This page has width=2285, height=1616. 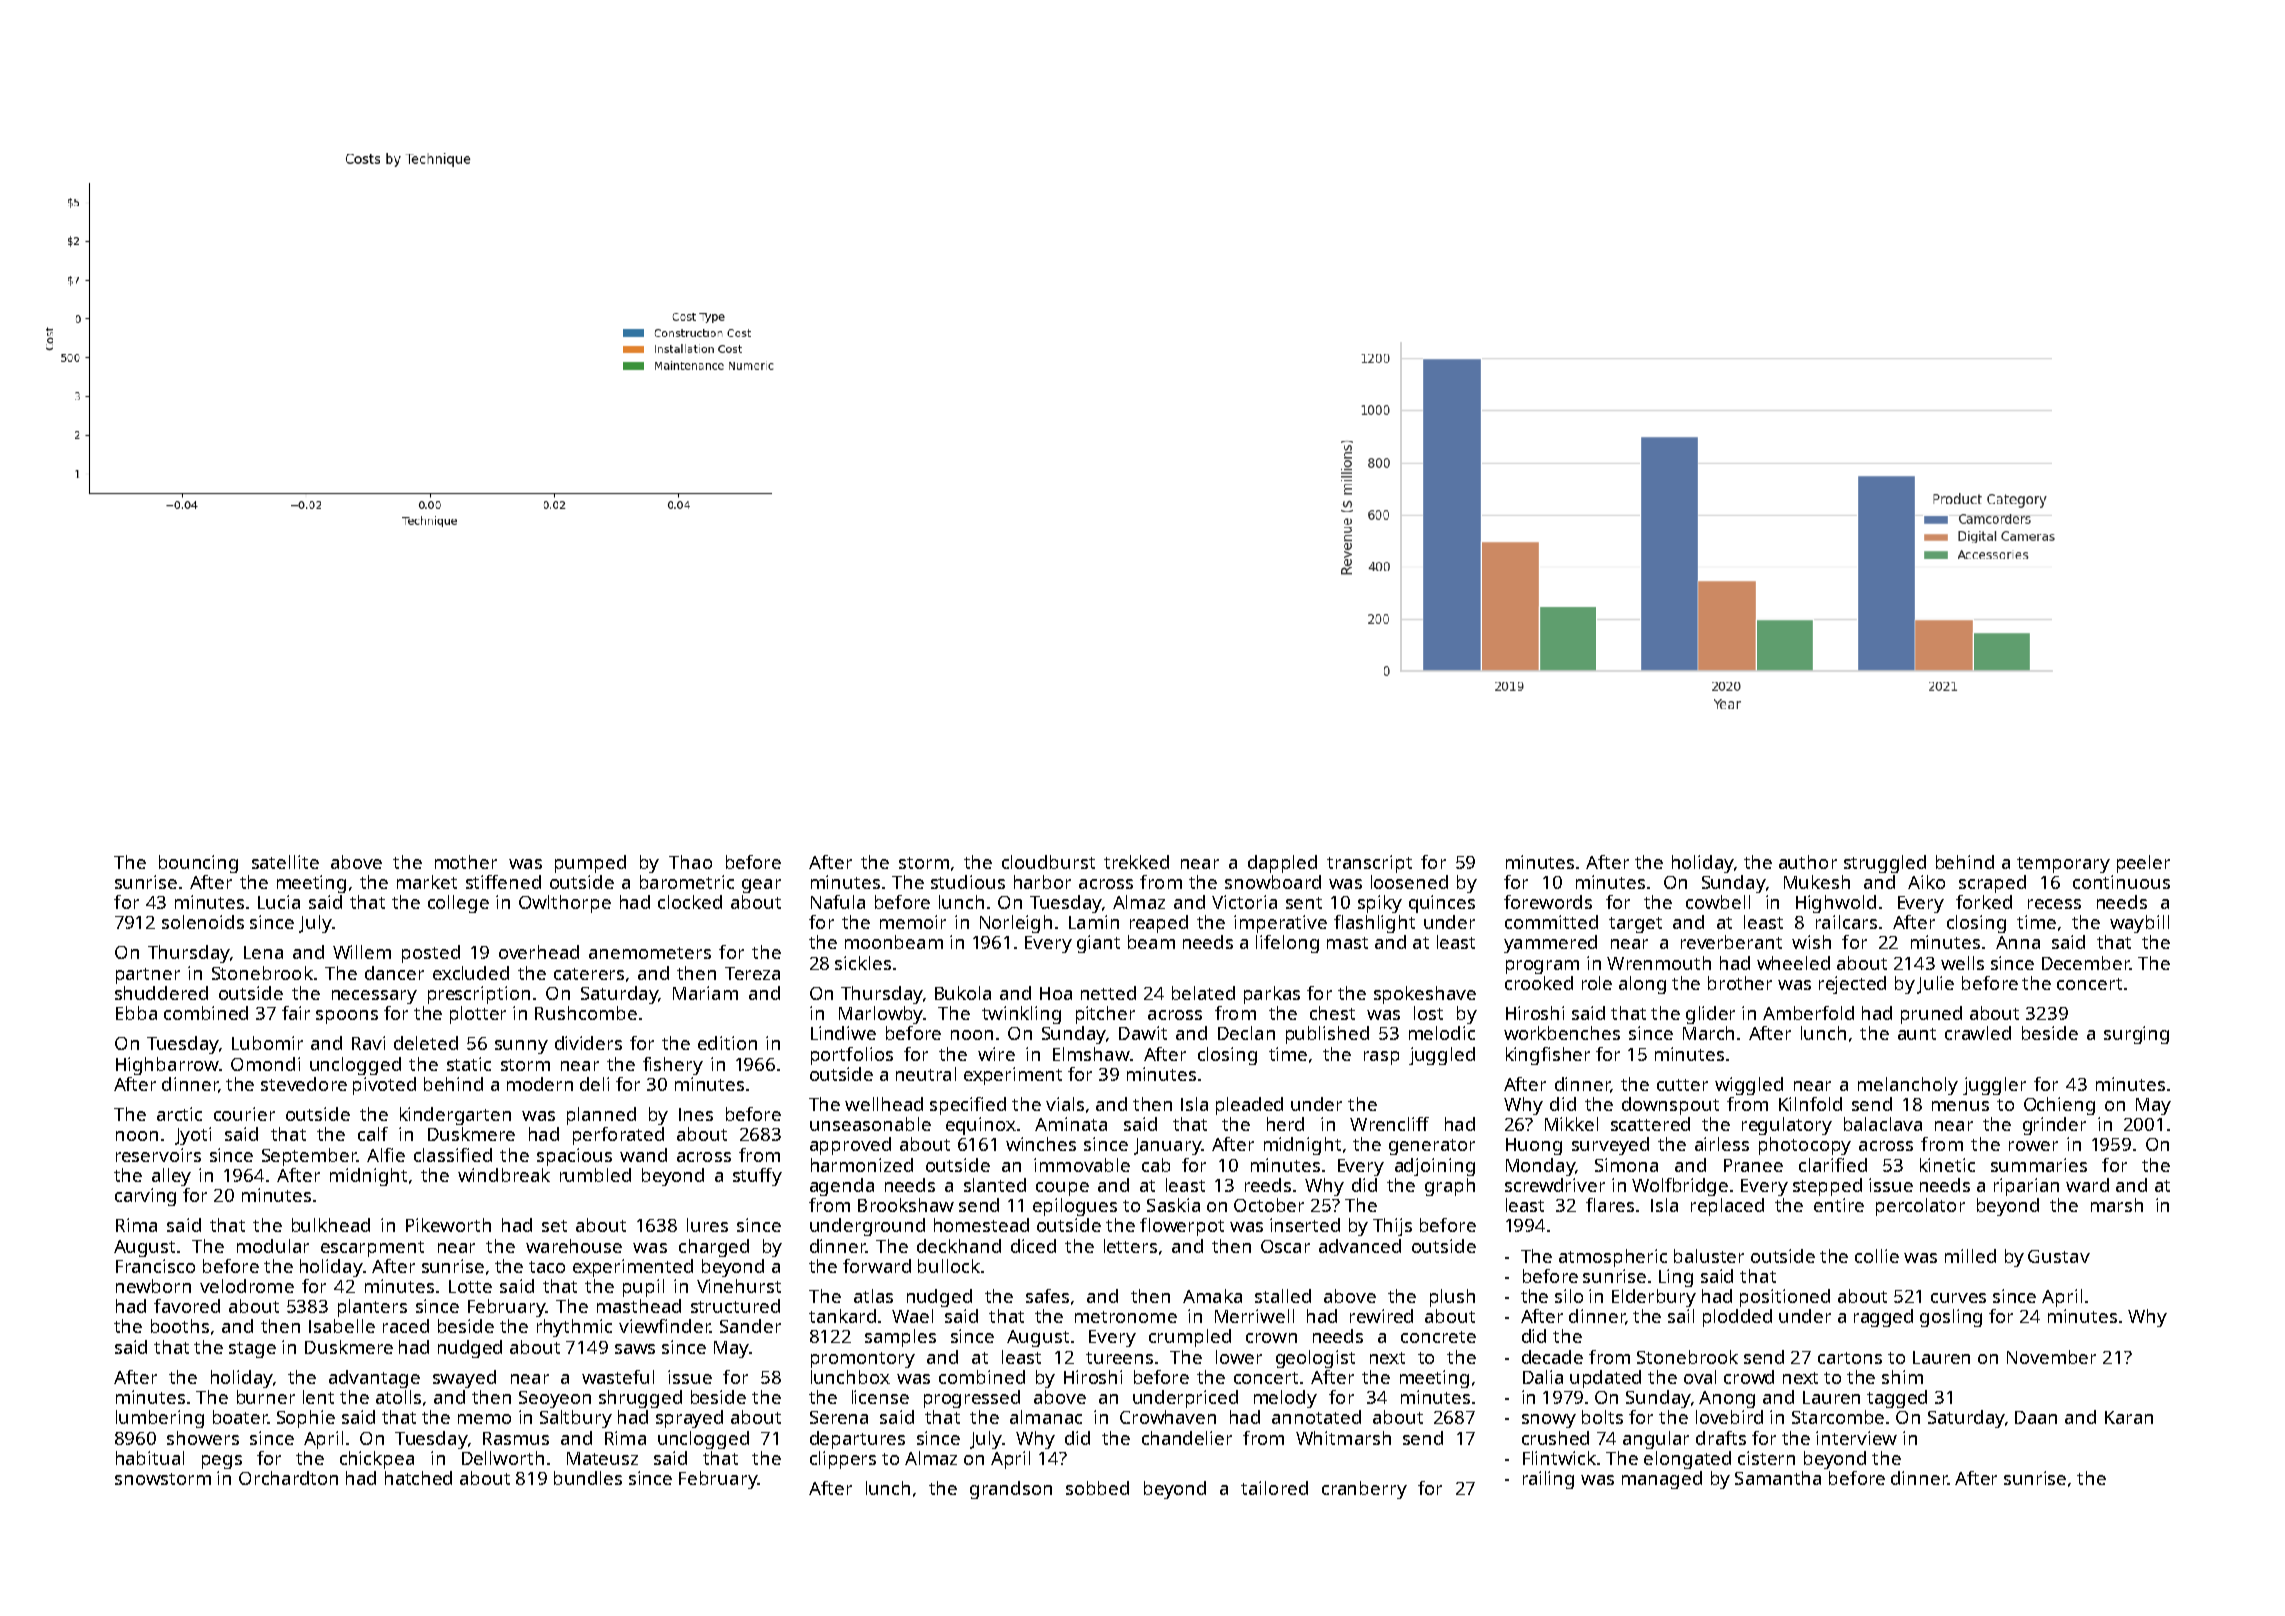 What do you see at coordinates (187, 1306) in the page?
I see `favored` at bounding box center [187, 1306].
